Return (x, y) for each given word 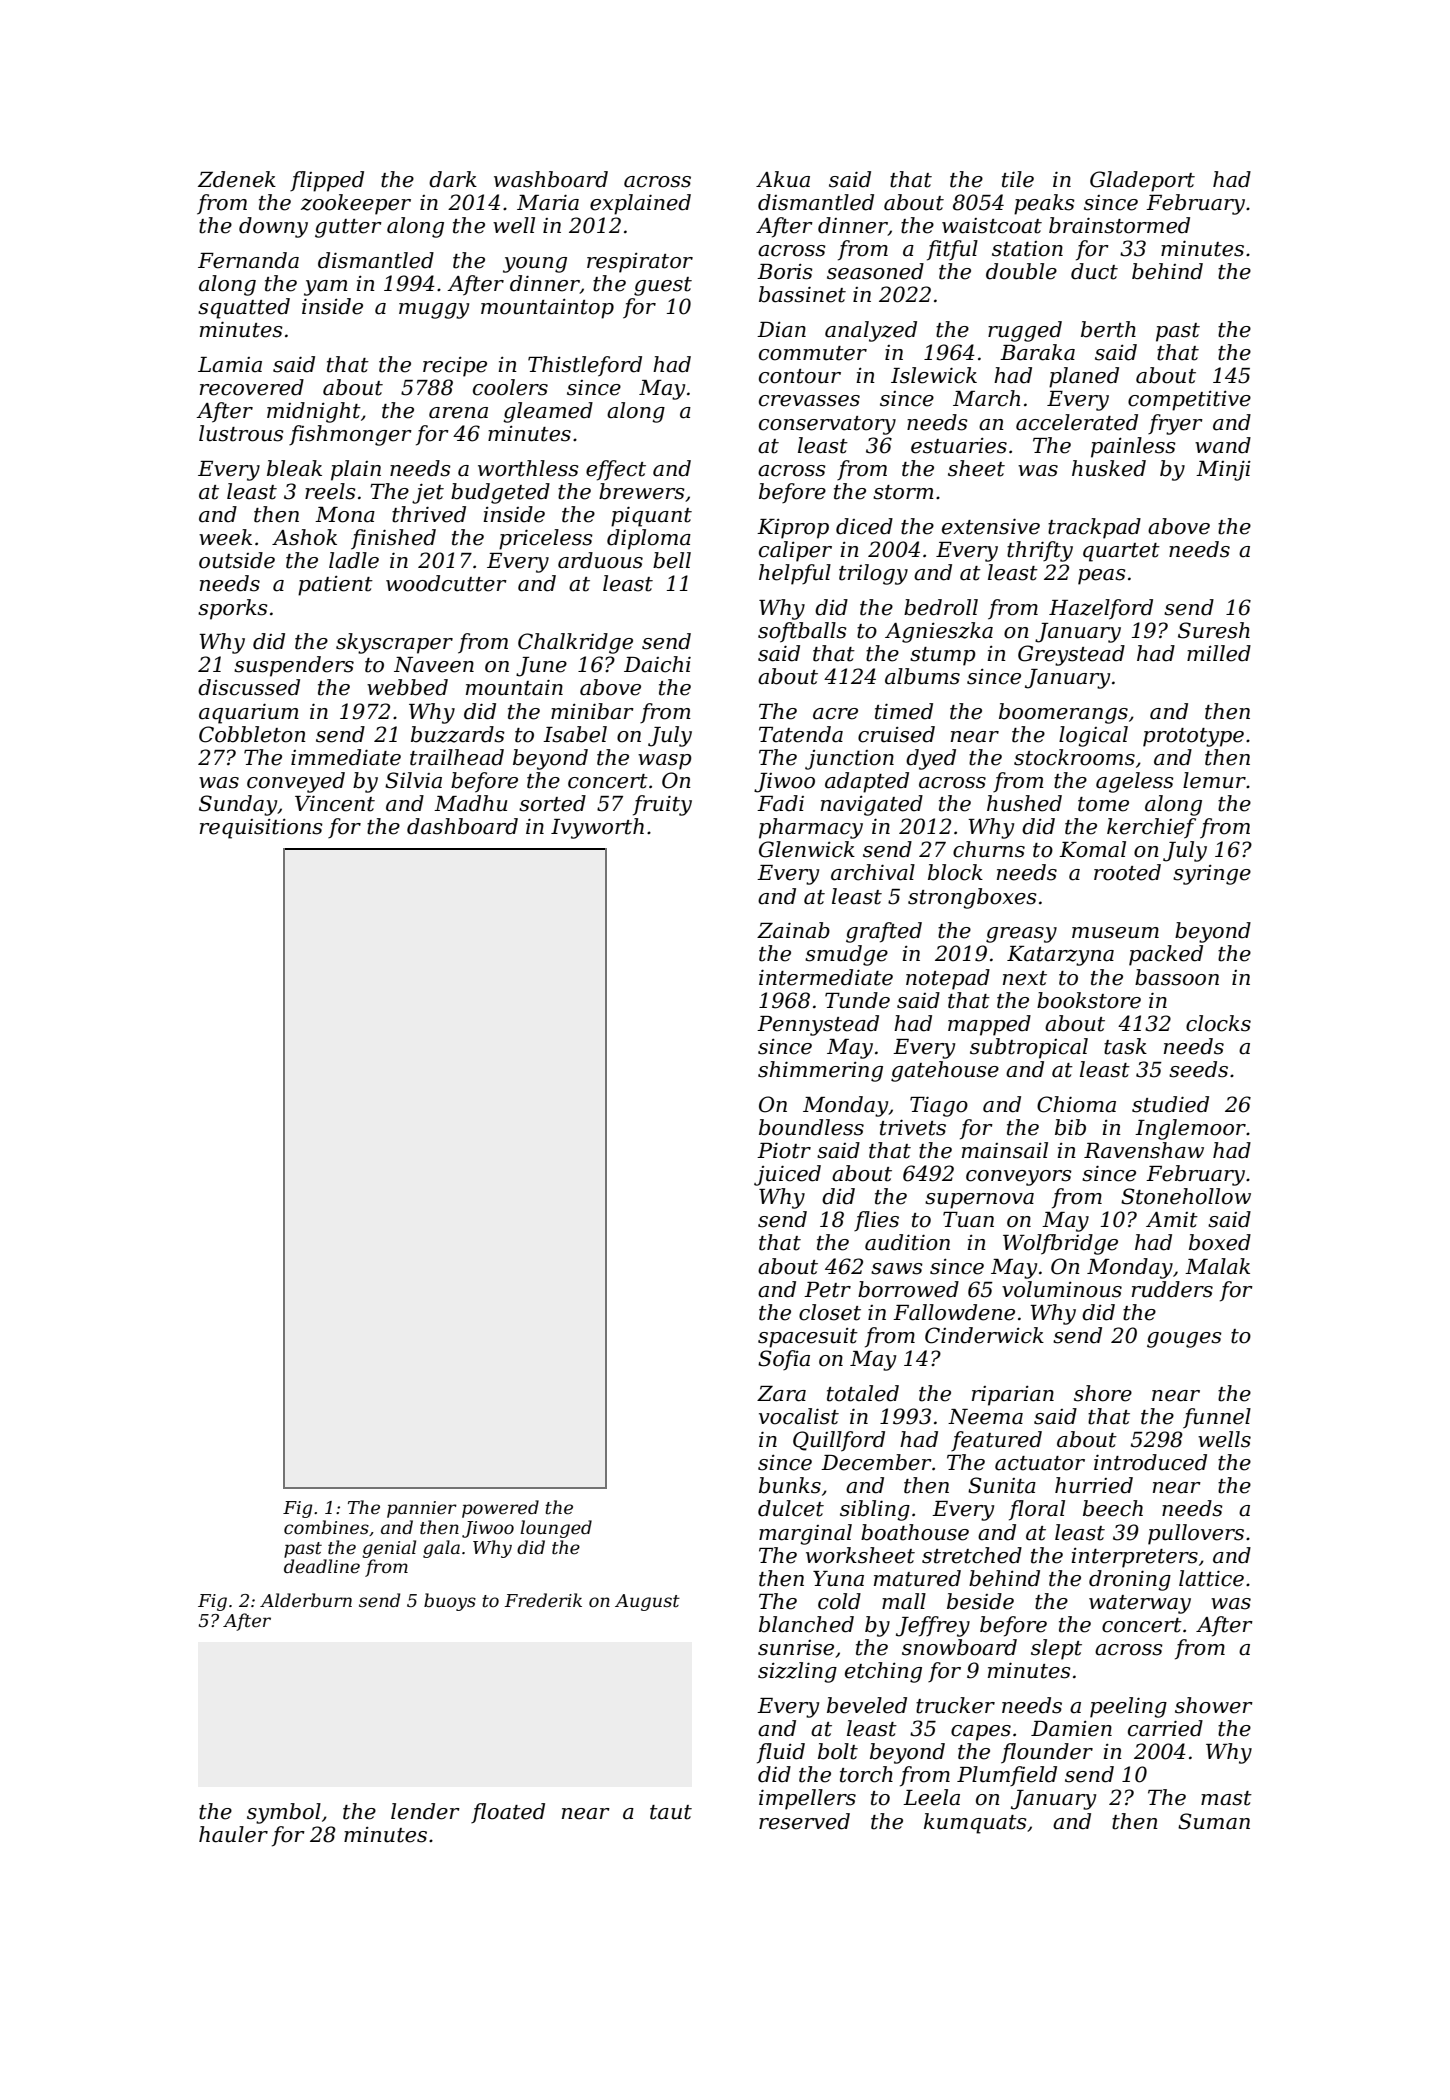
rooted (1127, 872)
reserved (804, 1821)
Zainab (793, 930)
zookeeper (356, 204)
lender (425, 1811)
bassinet (802, 294)
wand (1223, 445)
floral (1037, 1510)
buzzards (458, 734)
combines (326, 1527)
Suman (1214, 1821)
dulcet (791, 1508)
